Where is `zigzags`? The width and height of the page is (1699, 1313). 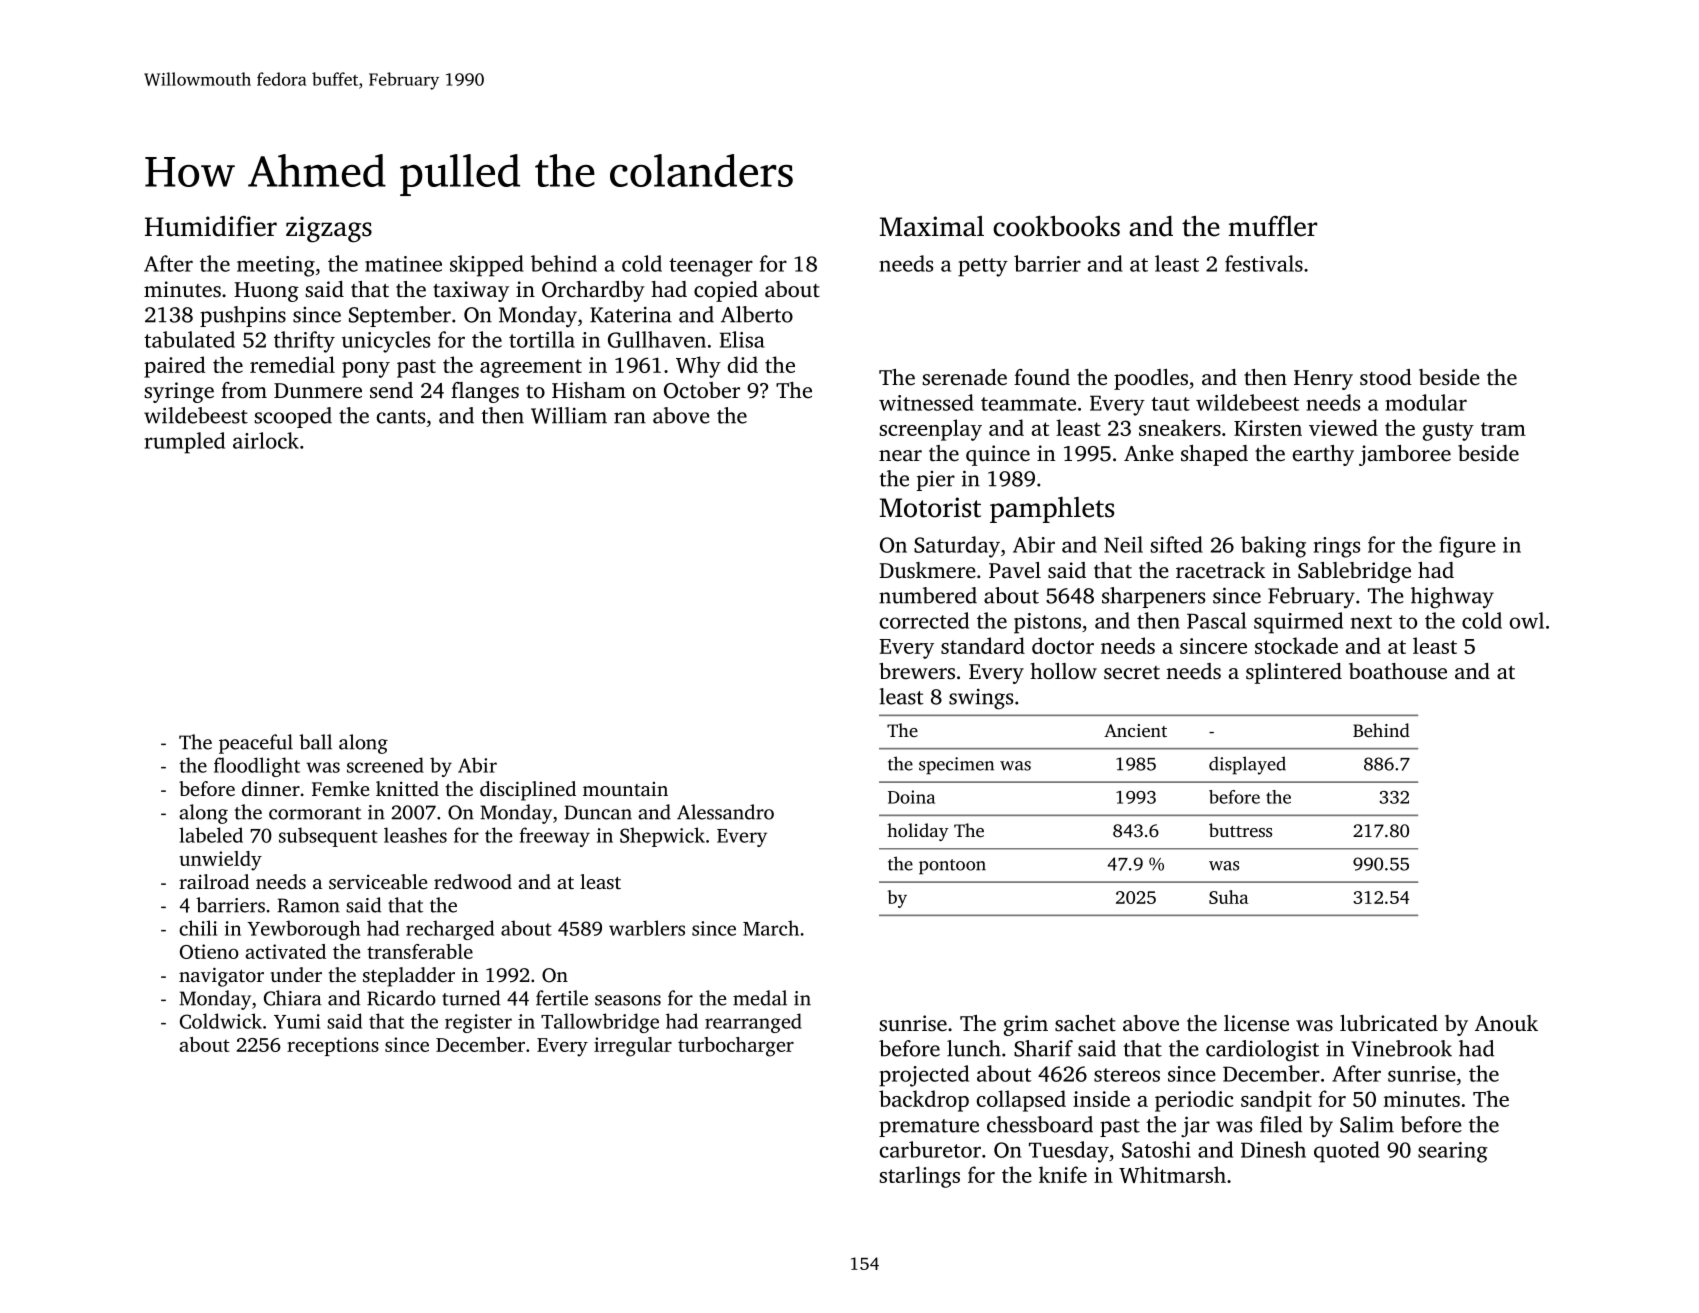 zigzags is located at coordinates (329, 229).
